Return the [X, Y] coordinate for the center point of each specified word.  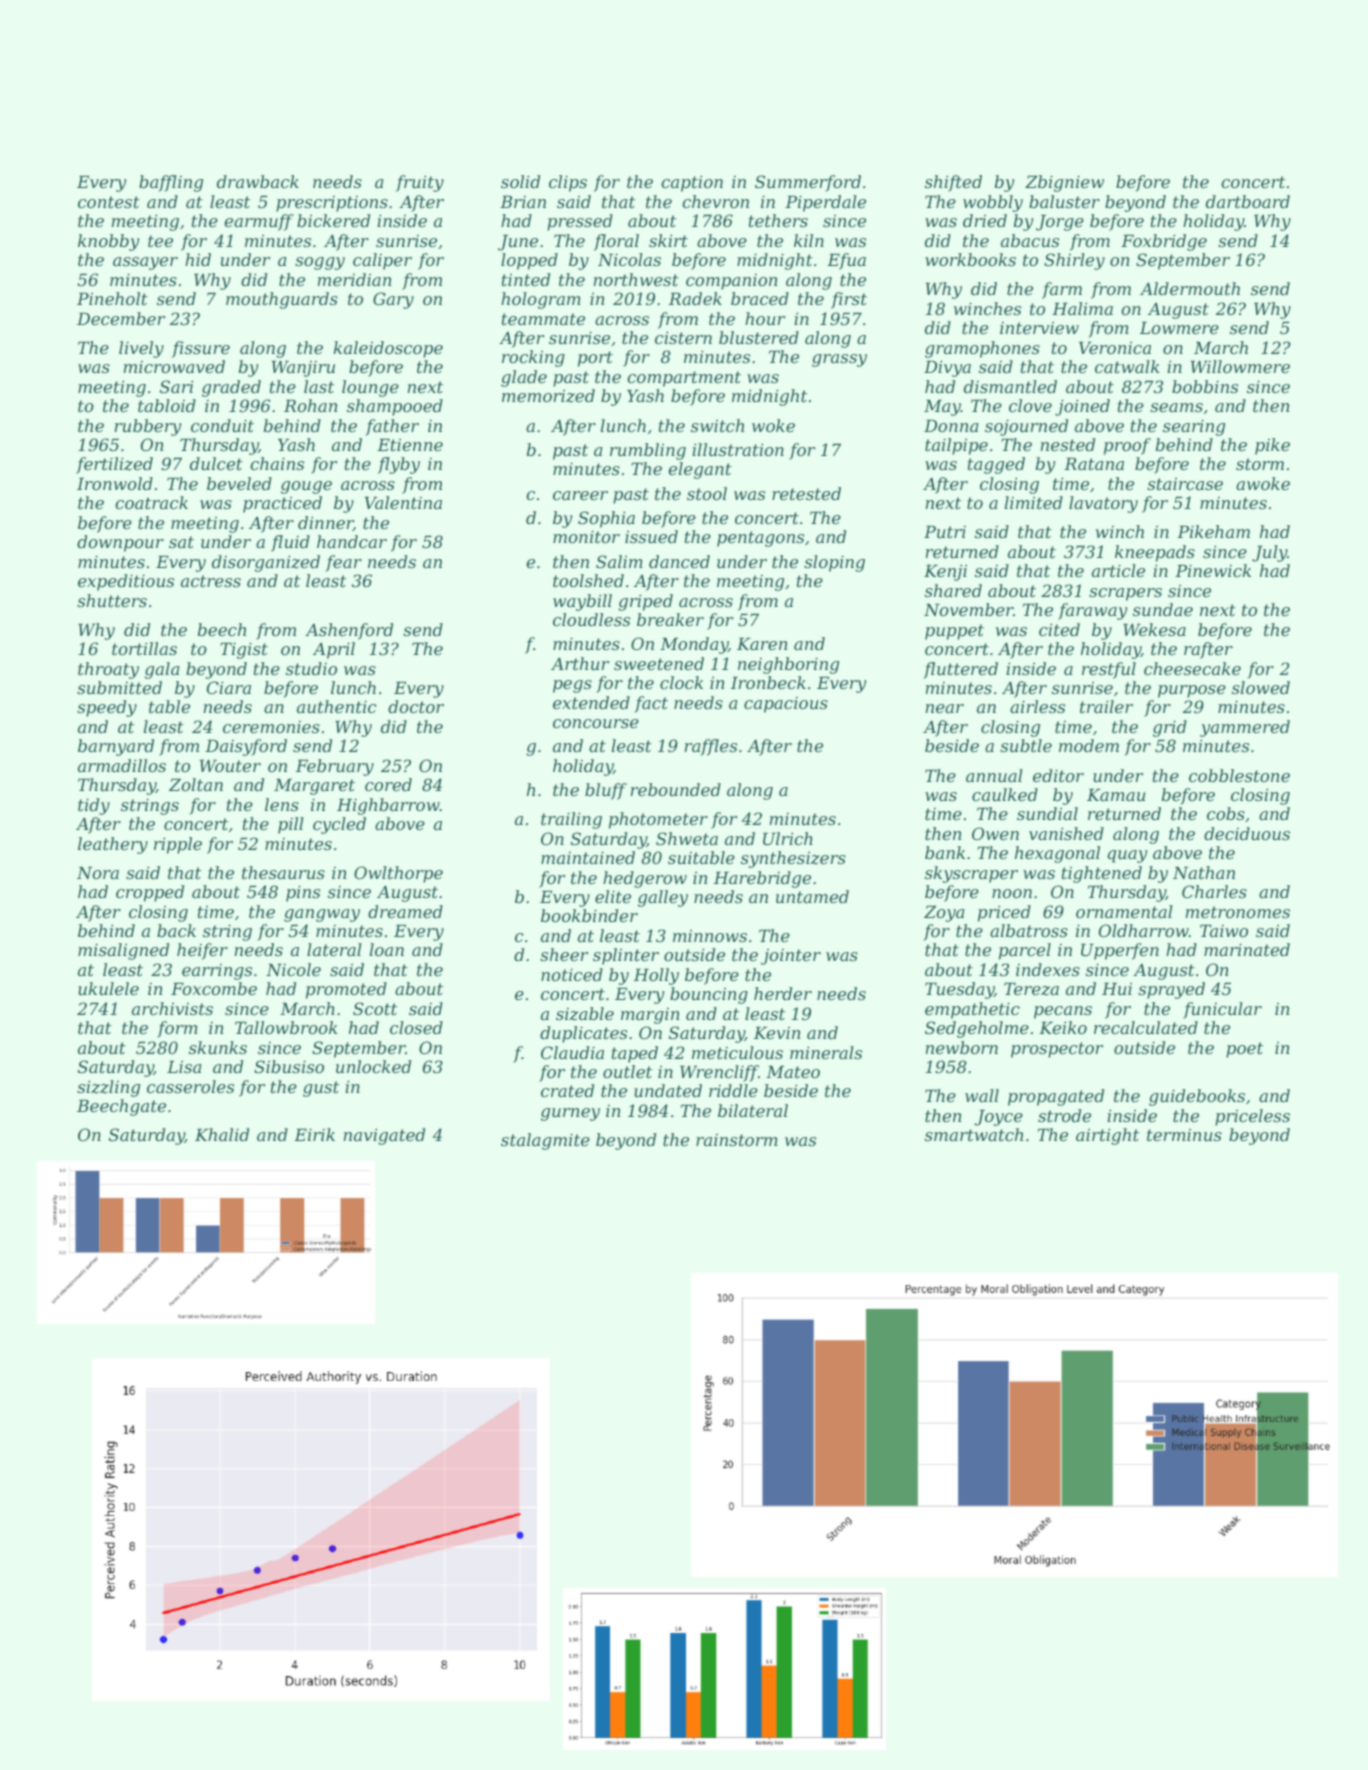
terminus [1184, 1135]
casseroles [190, 1086]
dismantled [1010, 386]
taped [635, 1054]
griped [645, 602]
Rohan [311, 405]
